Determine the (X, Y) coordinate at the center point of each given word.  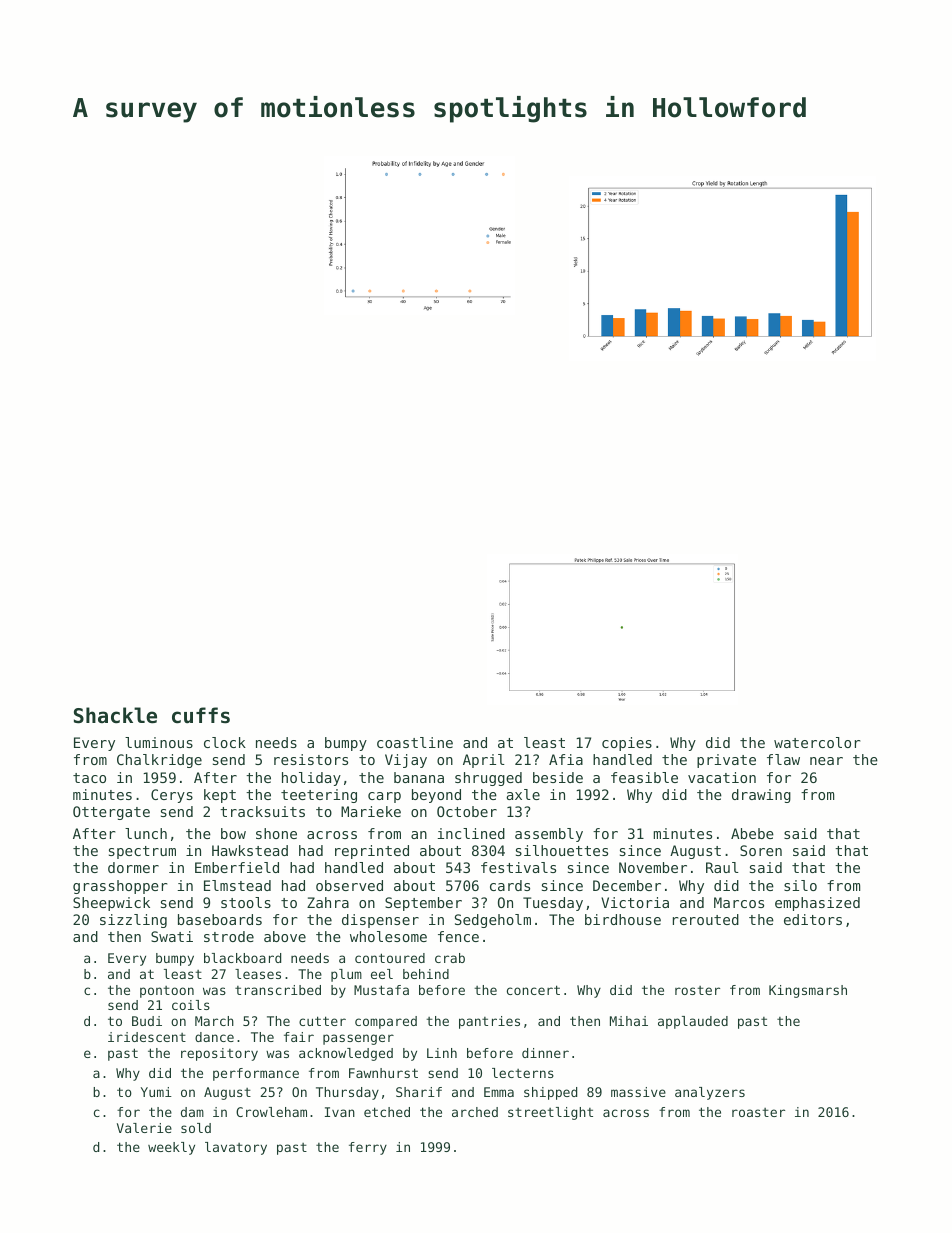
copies (627, 744)
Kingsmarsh (808, 991)
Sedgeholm (493, 921)
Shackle (115, 715)
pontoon (167, 992)
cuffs (201, 715)
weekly (171, 1148)
